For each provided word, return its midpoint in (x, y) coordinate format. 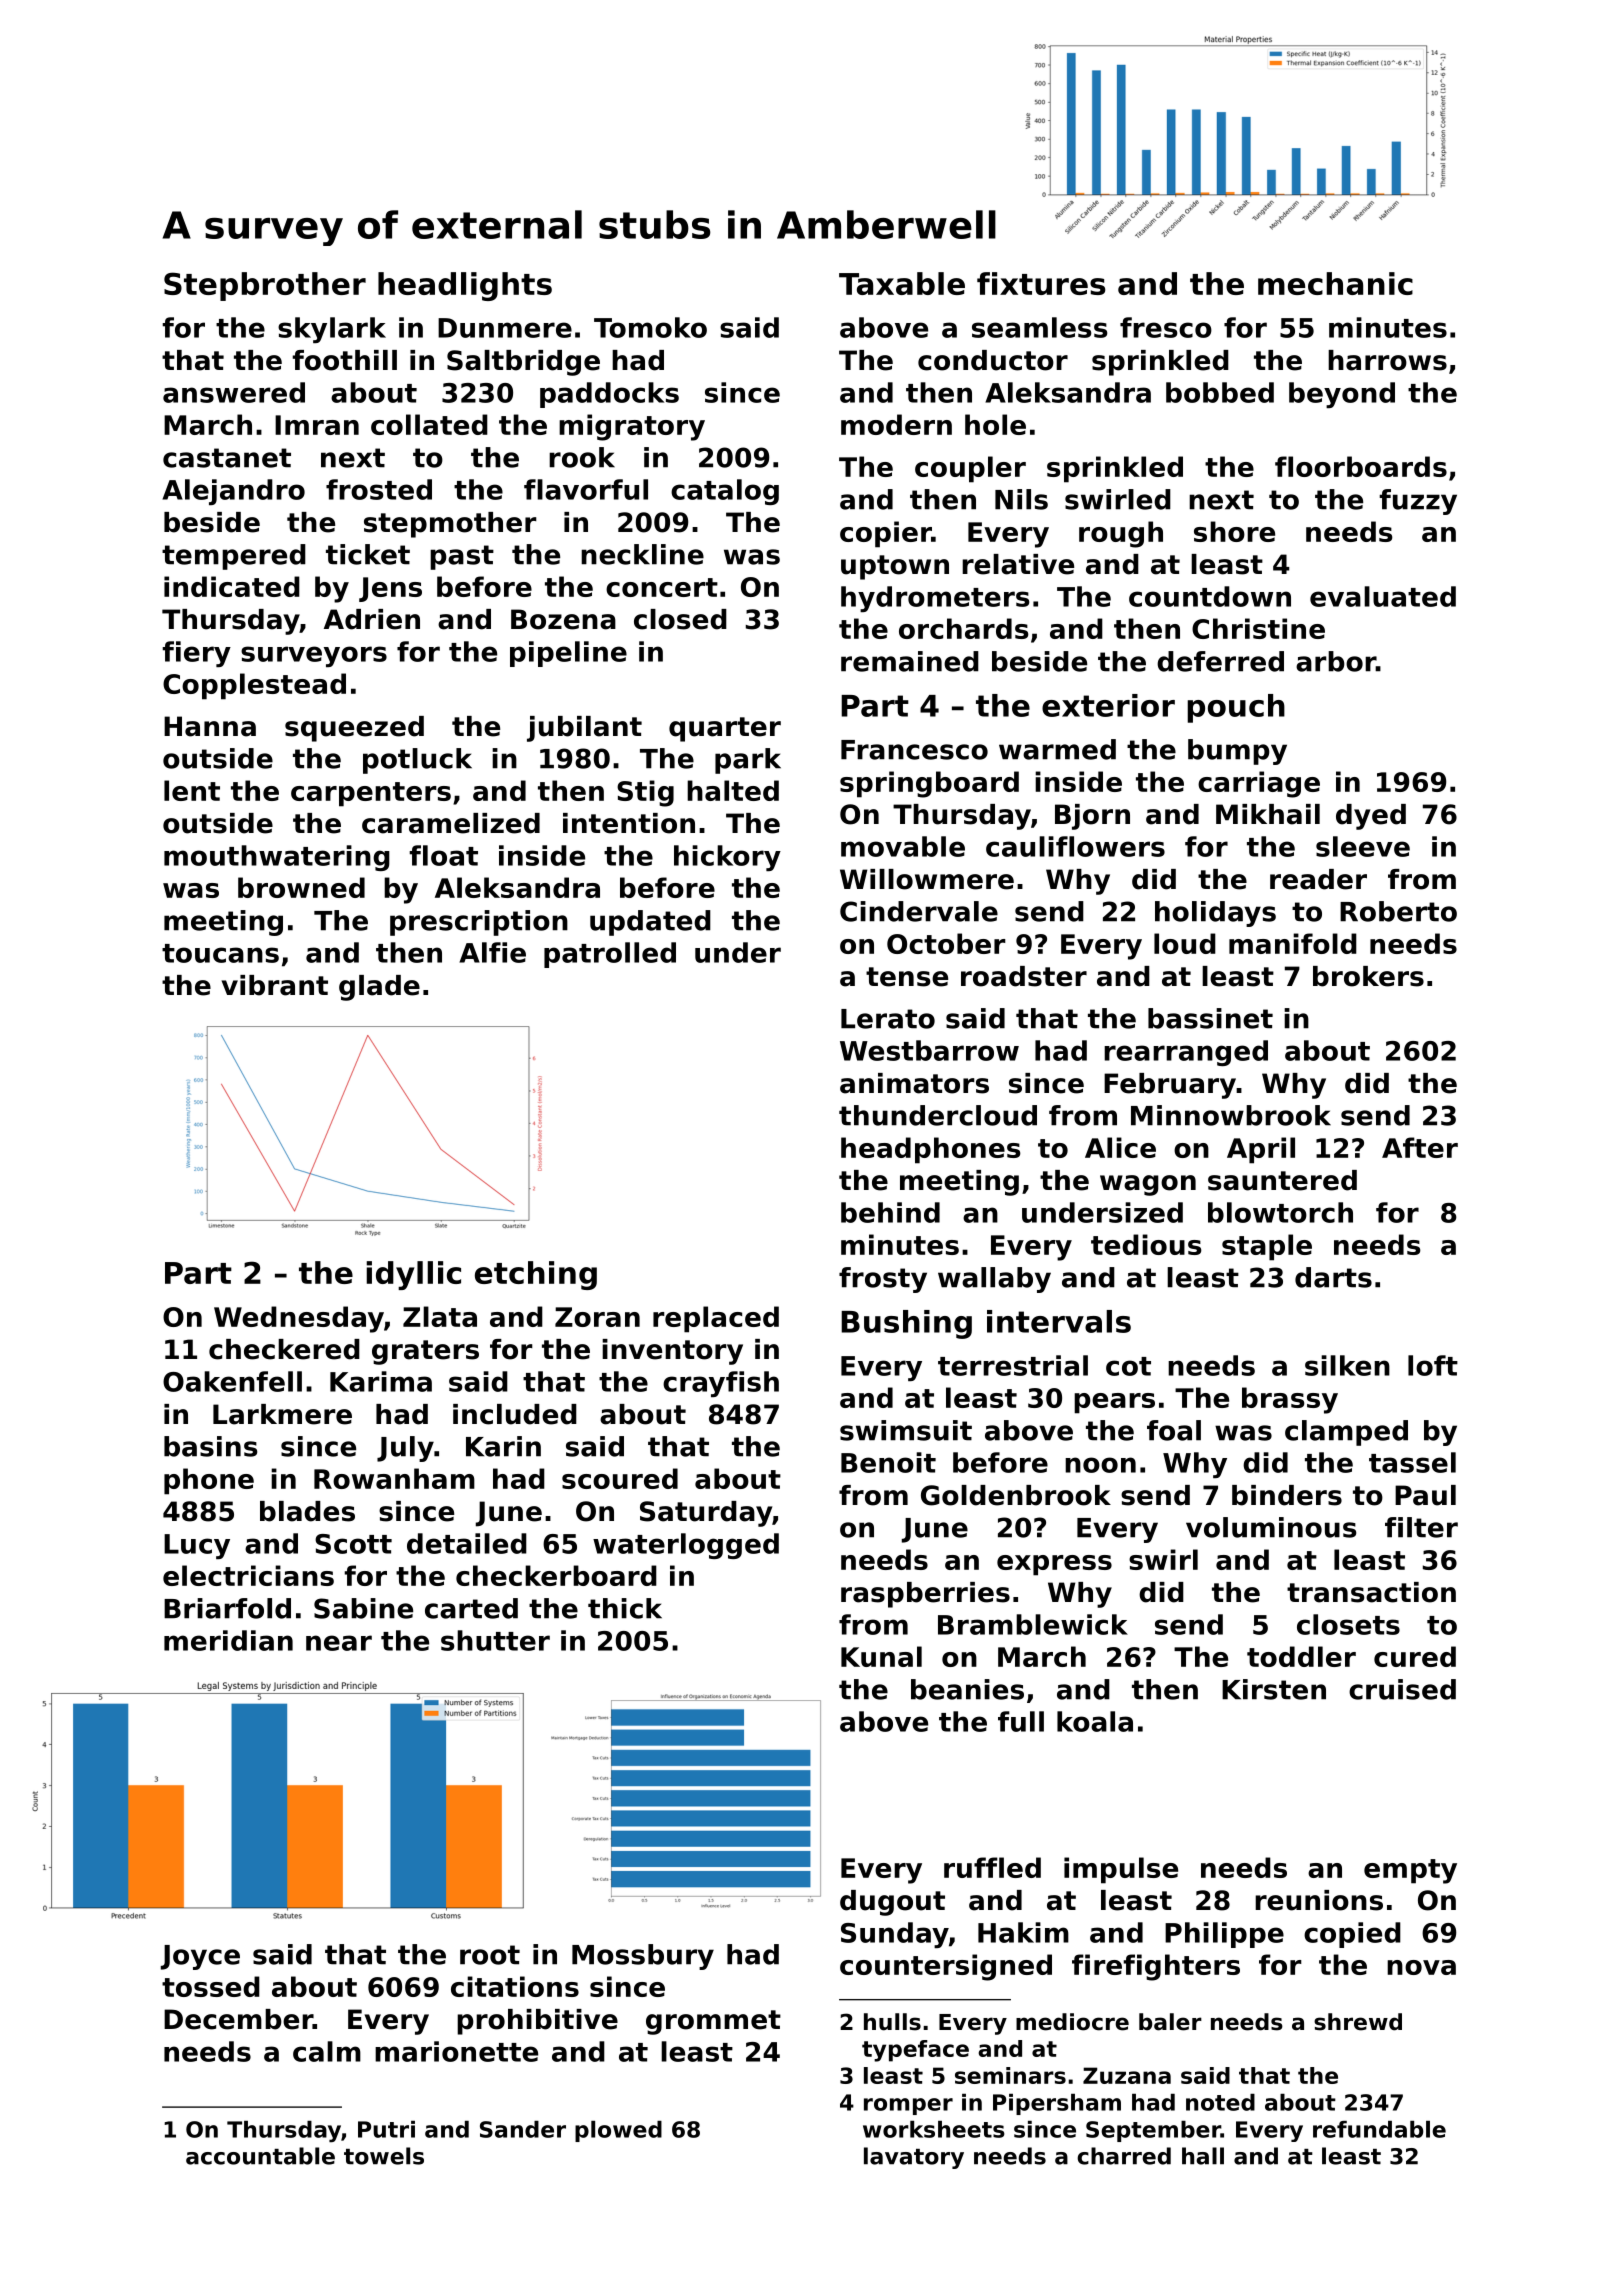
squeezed (354, 729)
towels (384, 2156)
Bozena (563, 619)
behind (890, 1212)
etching (536, 1275)
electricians (248, 1575)
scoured (620, 1478)
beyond (1342, 395)
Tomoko (650, 327)
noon (1100, 1465)
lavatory (914, 2158)
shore (1234, 531)
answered (234, 392)
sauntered (1282, 1180)
